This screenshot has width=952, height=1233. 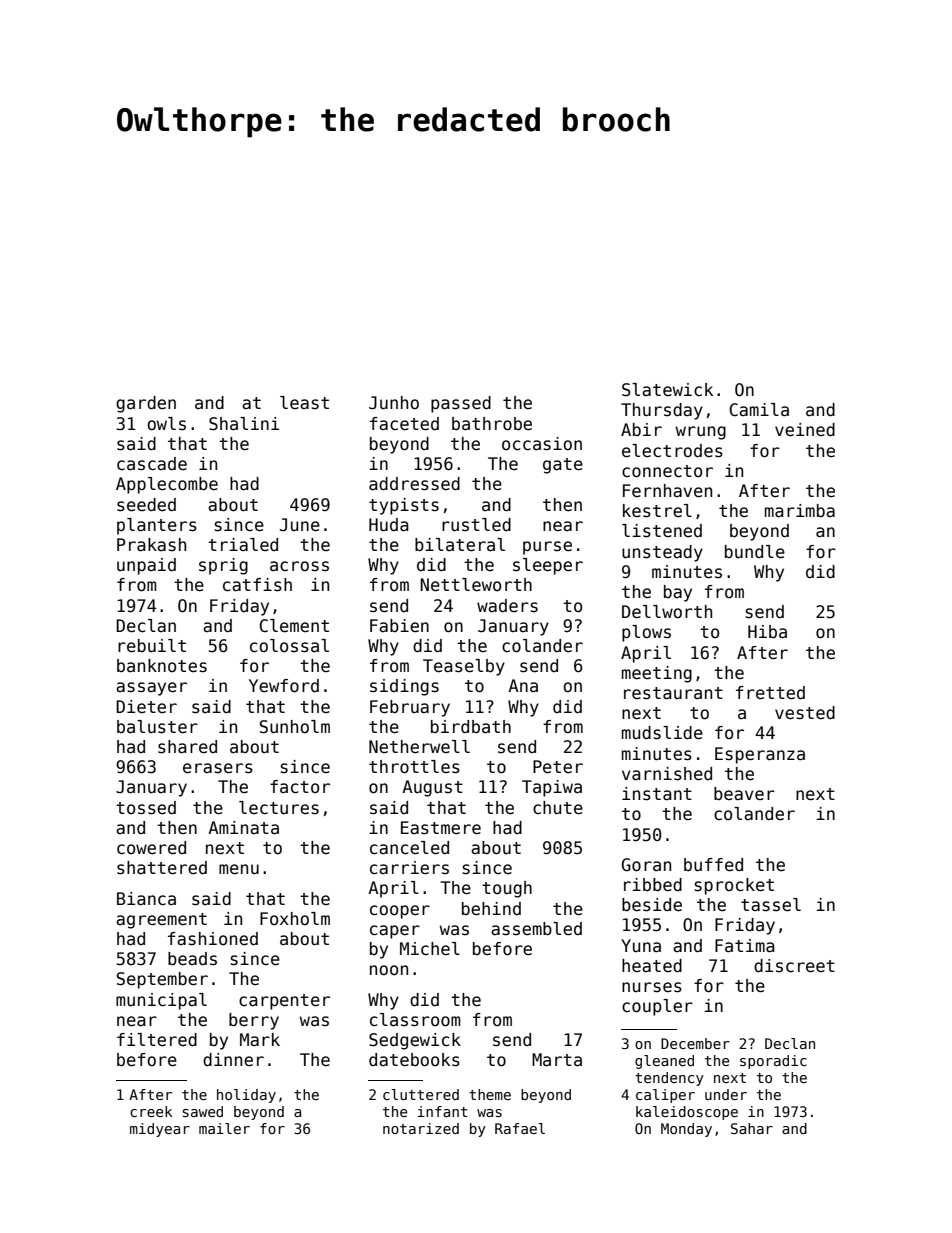 I want to click on Rafael, so click(x=520, y=1128).
